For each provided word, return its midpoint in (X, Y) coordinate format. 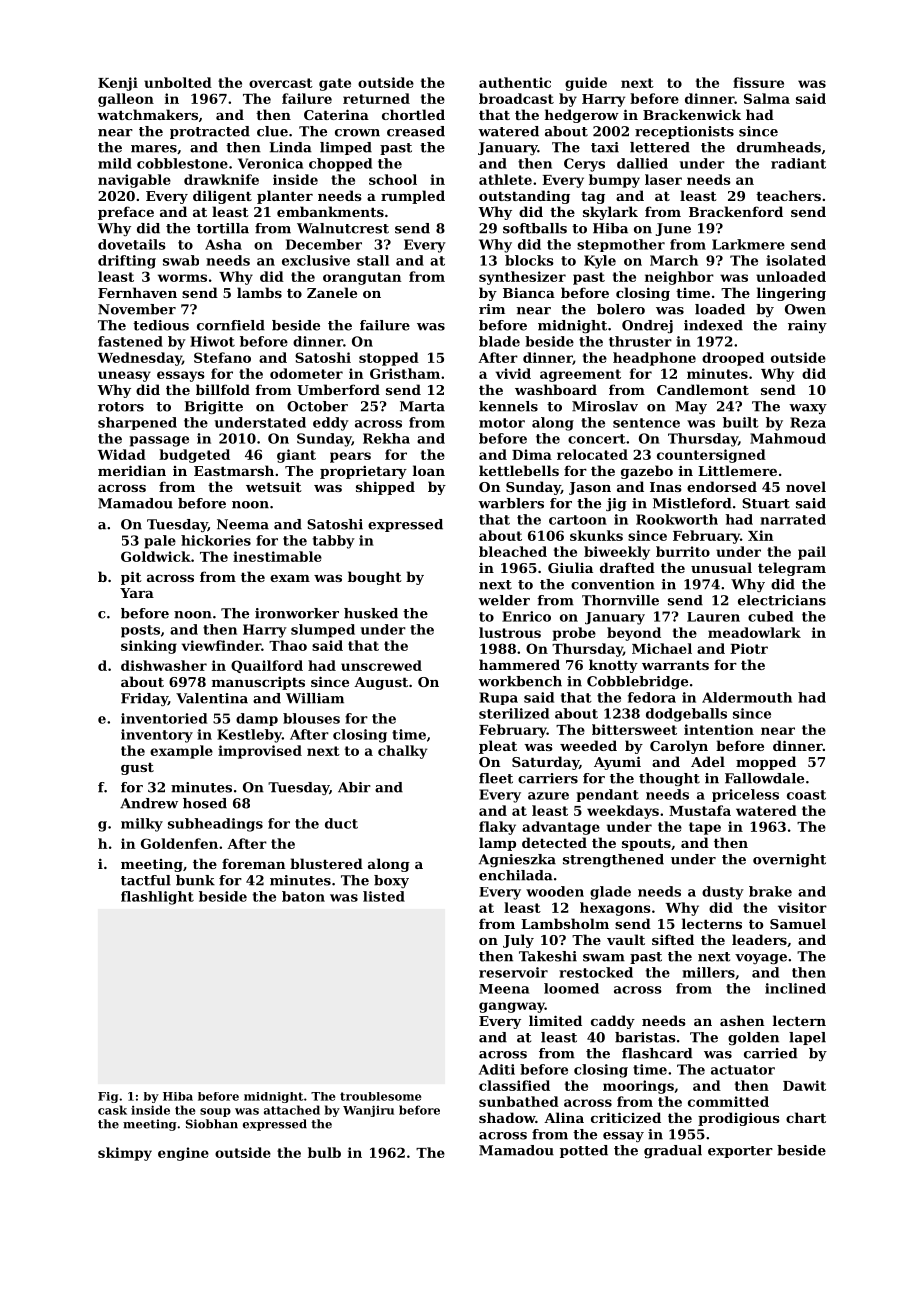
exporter (740, 1152)
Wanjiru (368, 1111)
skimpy (125, 1154)
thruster (640, 341)
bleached (513, 551)
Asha (223, 244)
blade (499, 341)
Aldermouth (747, 697)
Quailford (267, 666)
